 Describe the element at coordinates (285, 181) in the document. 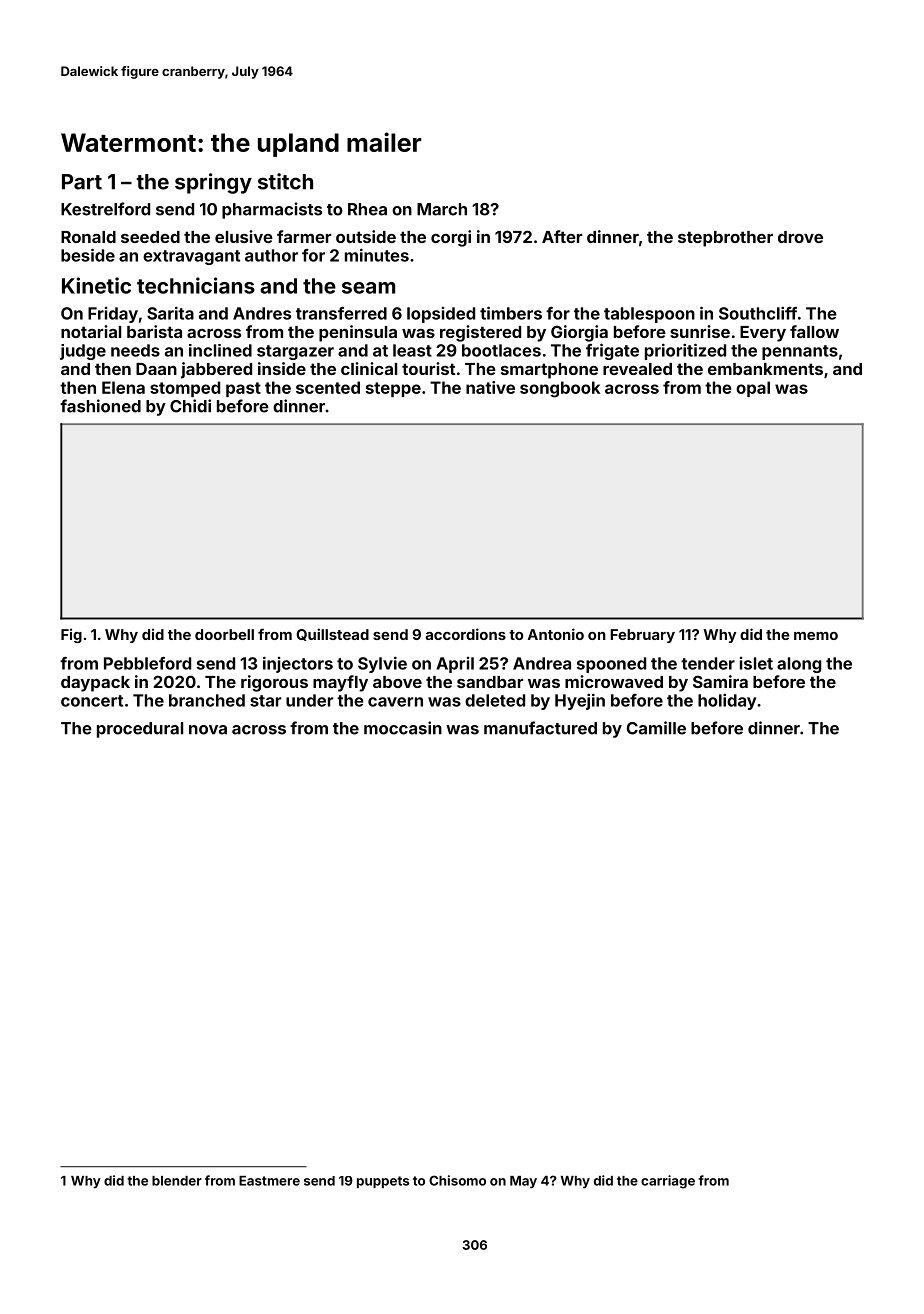

I see `stitch` at that location.
